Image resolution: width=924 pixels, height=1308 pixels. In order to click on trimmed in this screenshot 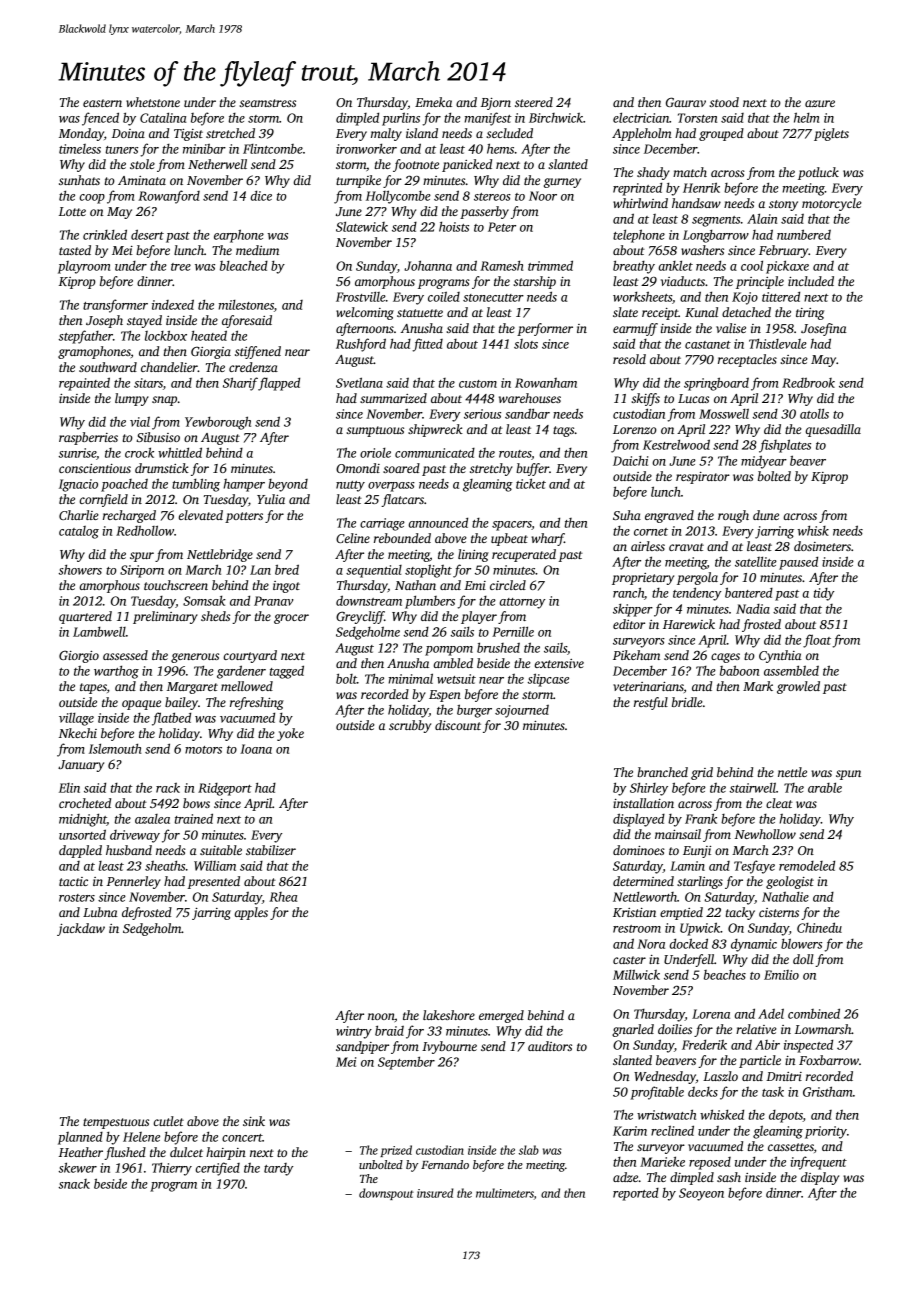, I will do `click(550, 265)`.
